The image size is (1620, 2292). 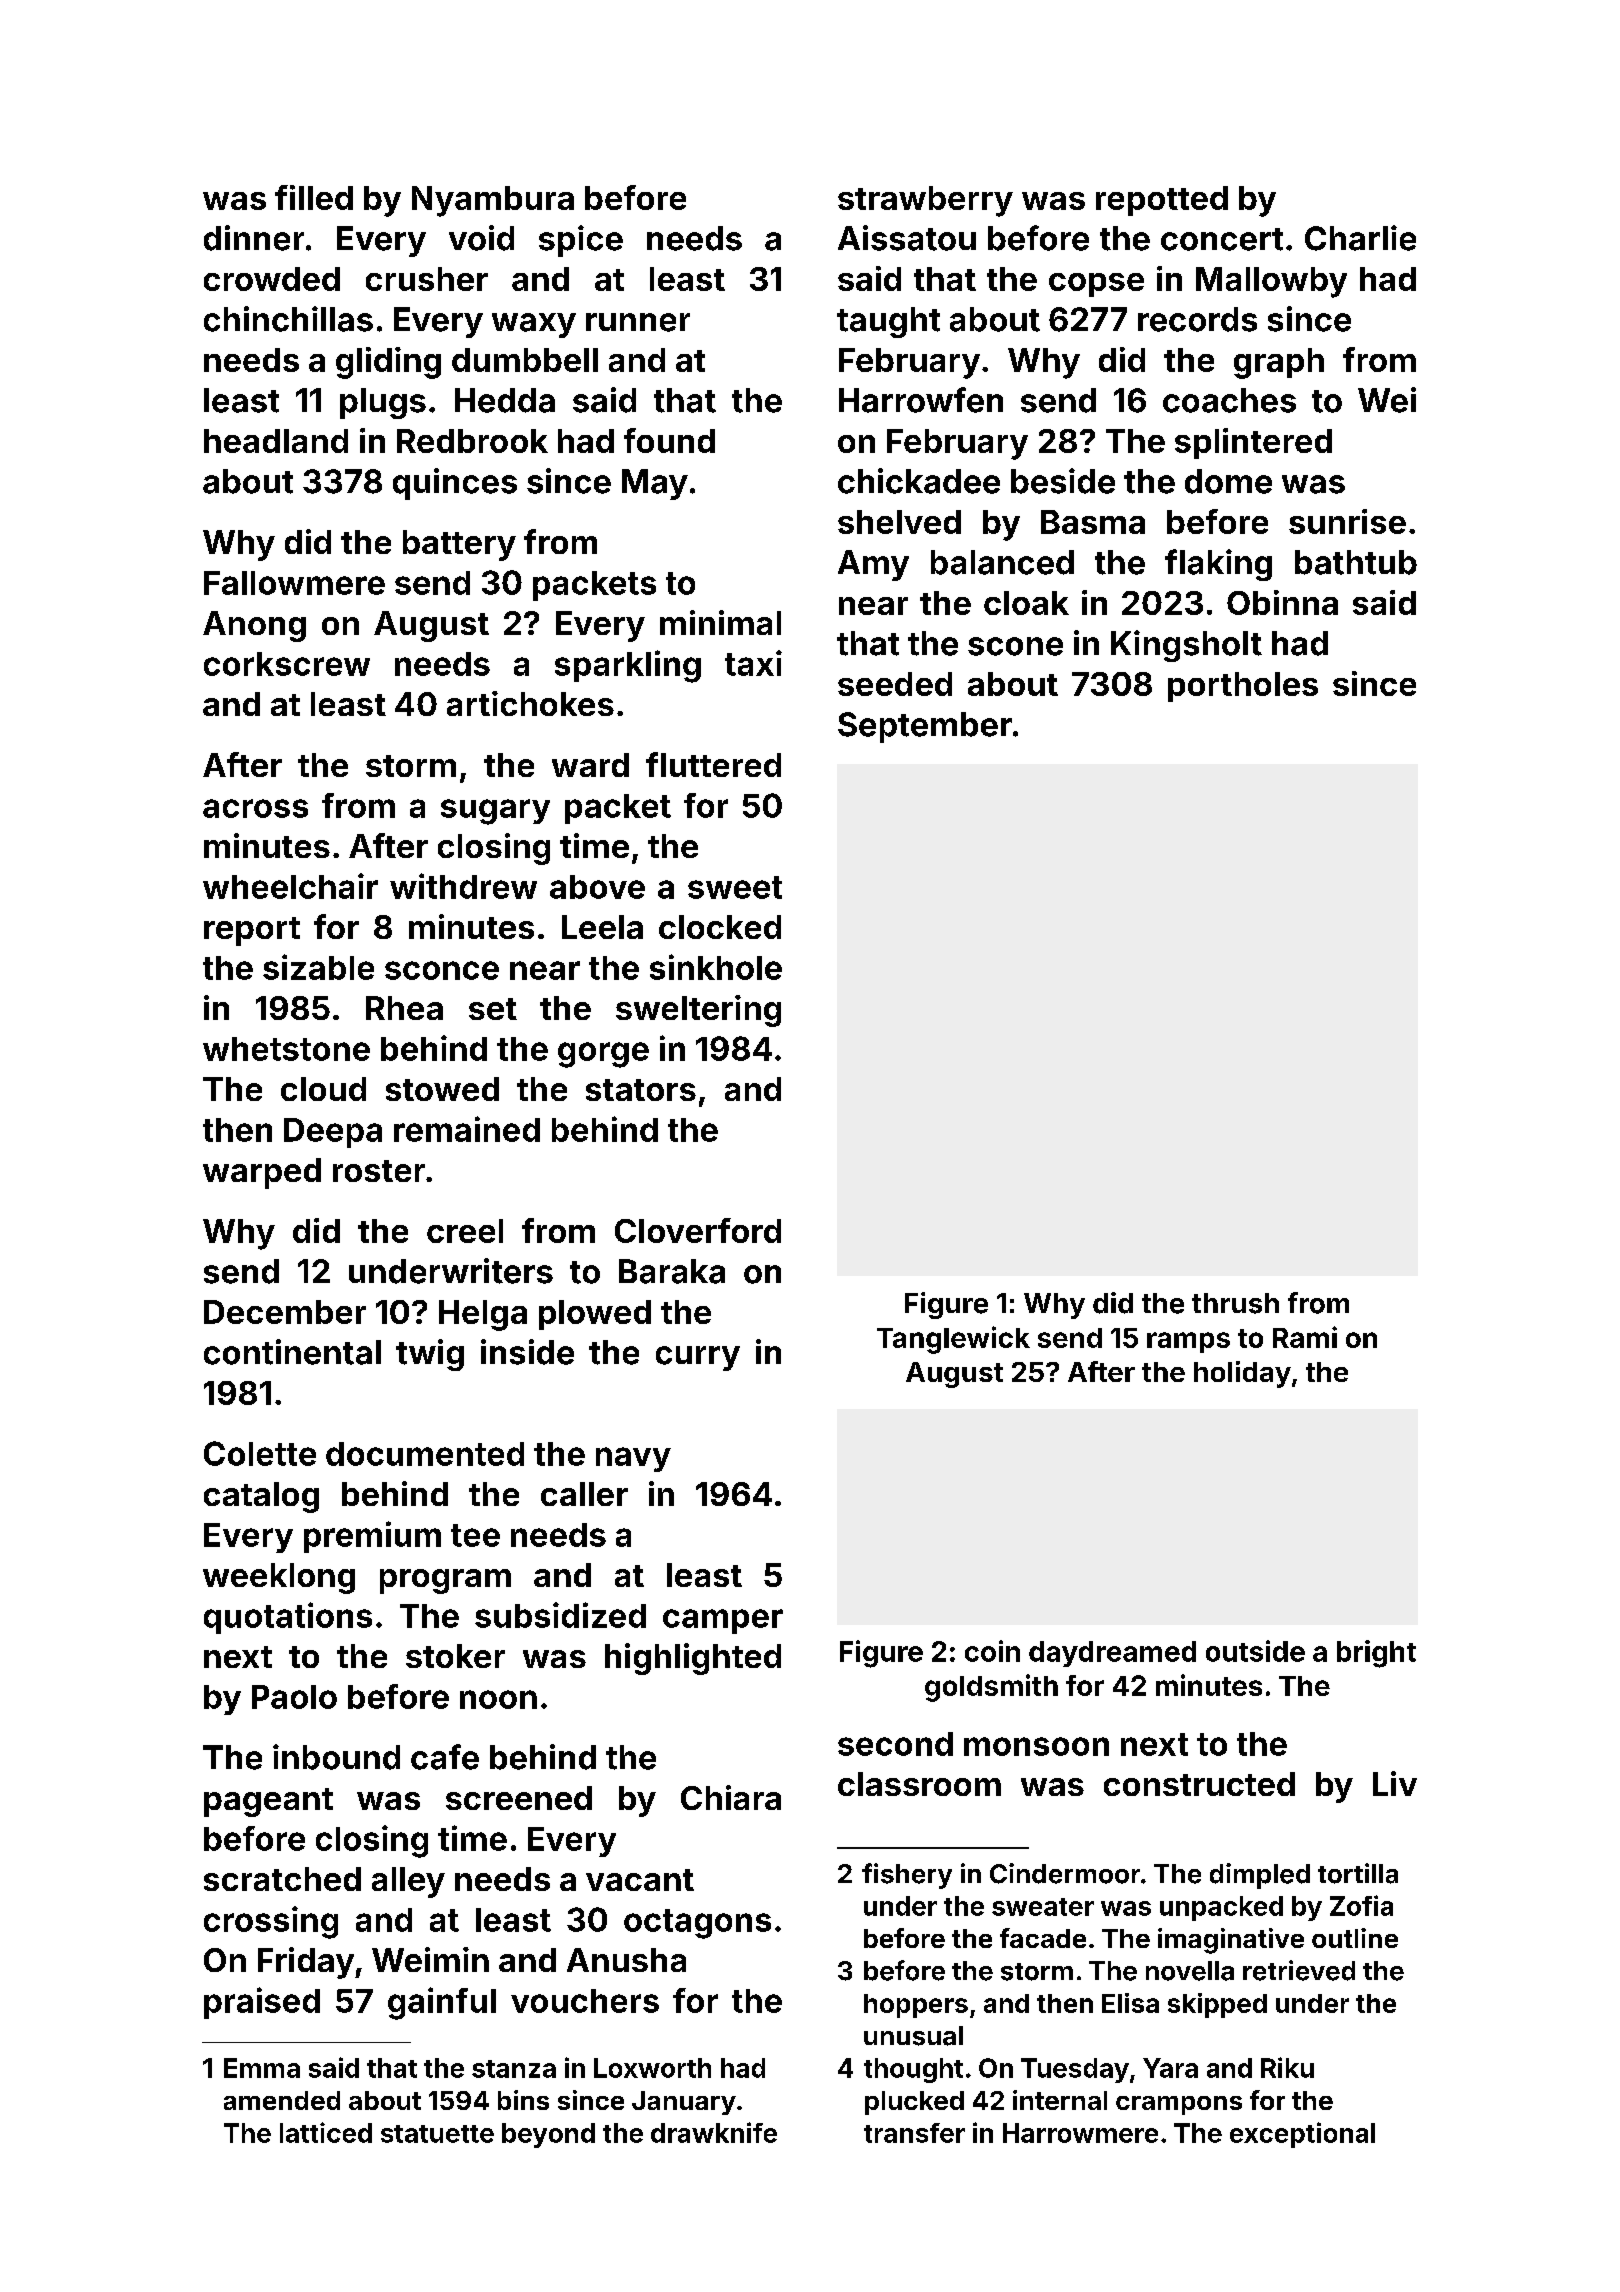 What do you see at coordinates (953, 1340) in the screenshot?
I see `Tanglewick` at bounding box center [953, 1340].
